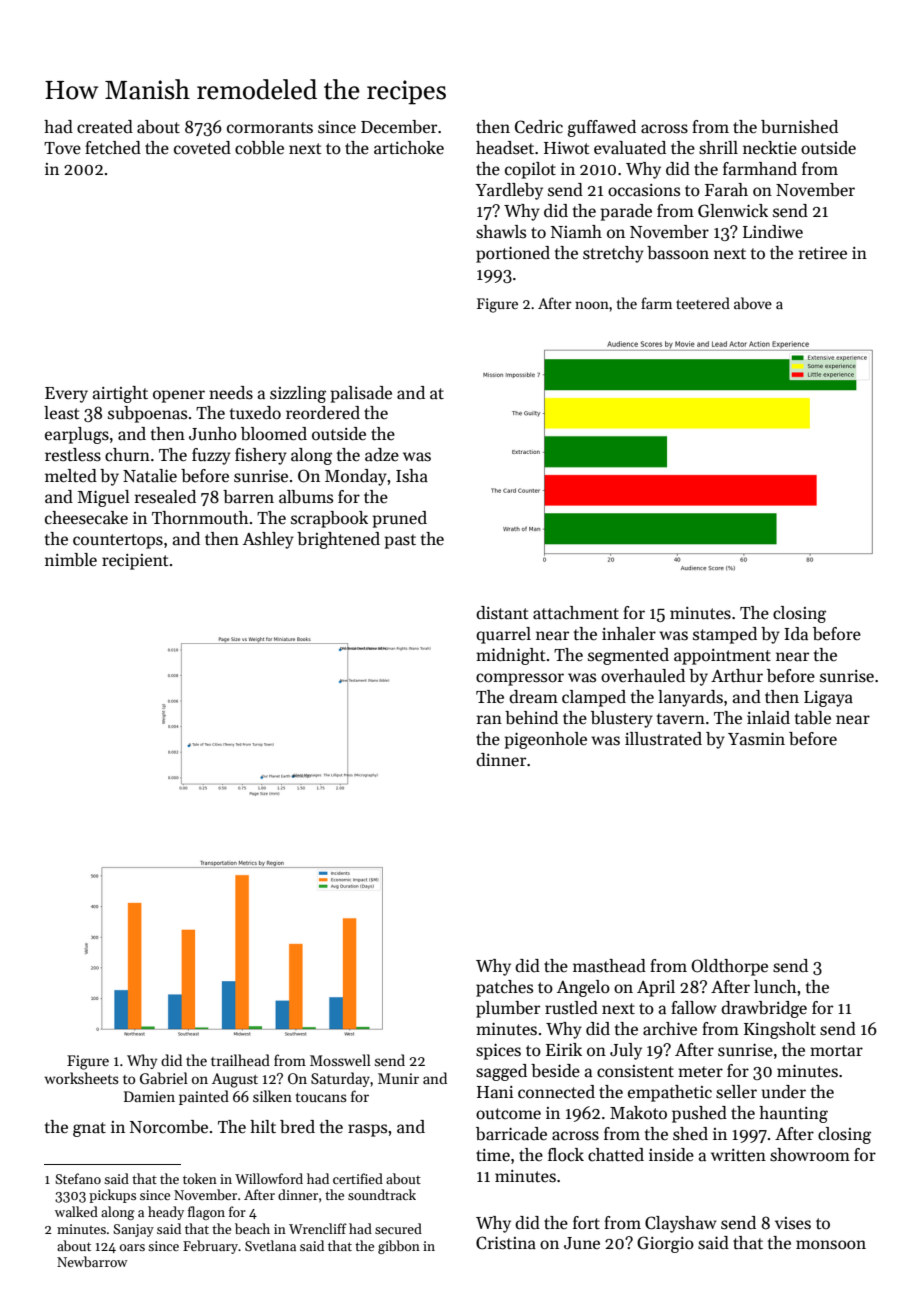 This screenshot has width=924, height=1314. I want to click on archive, so click(670, 1029).
